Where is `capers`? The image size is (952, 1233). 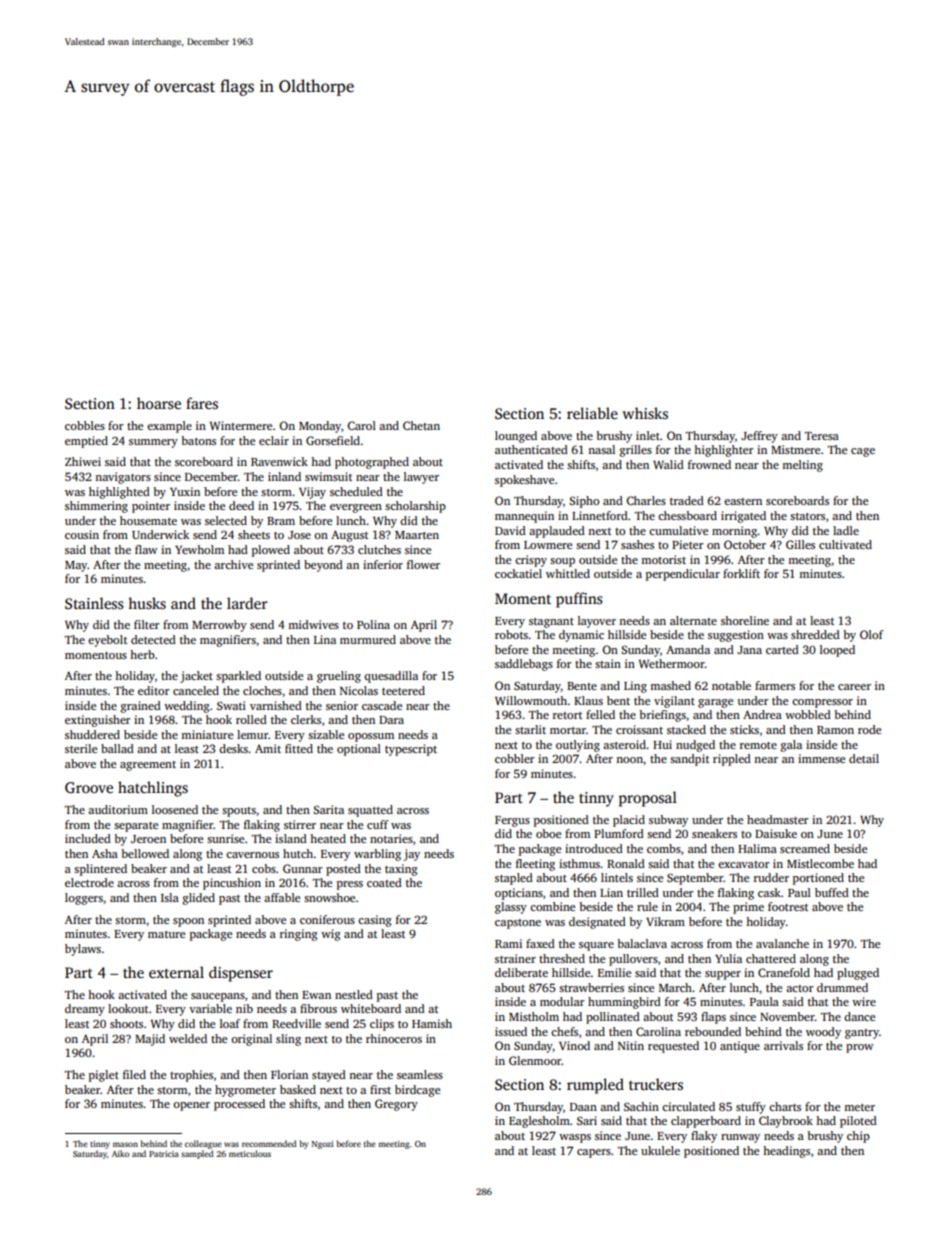
capers is located at coordinates (594, 1153).
